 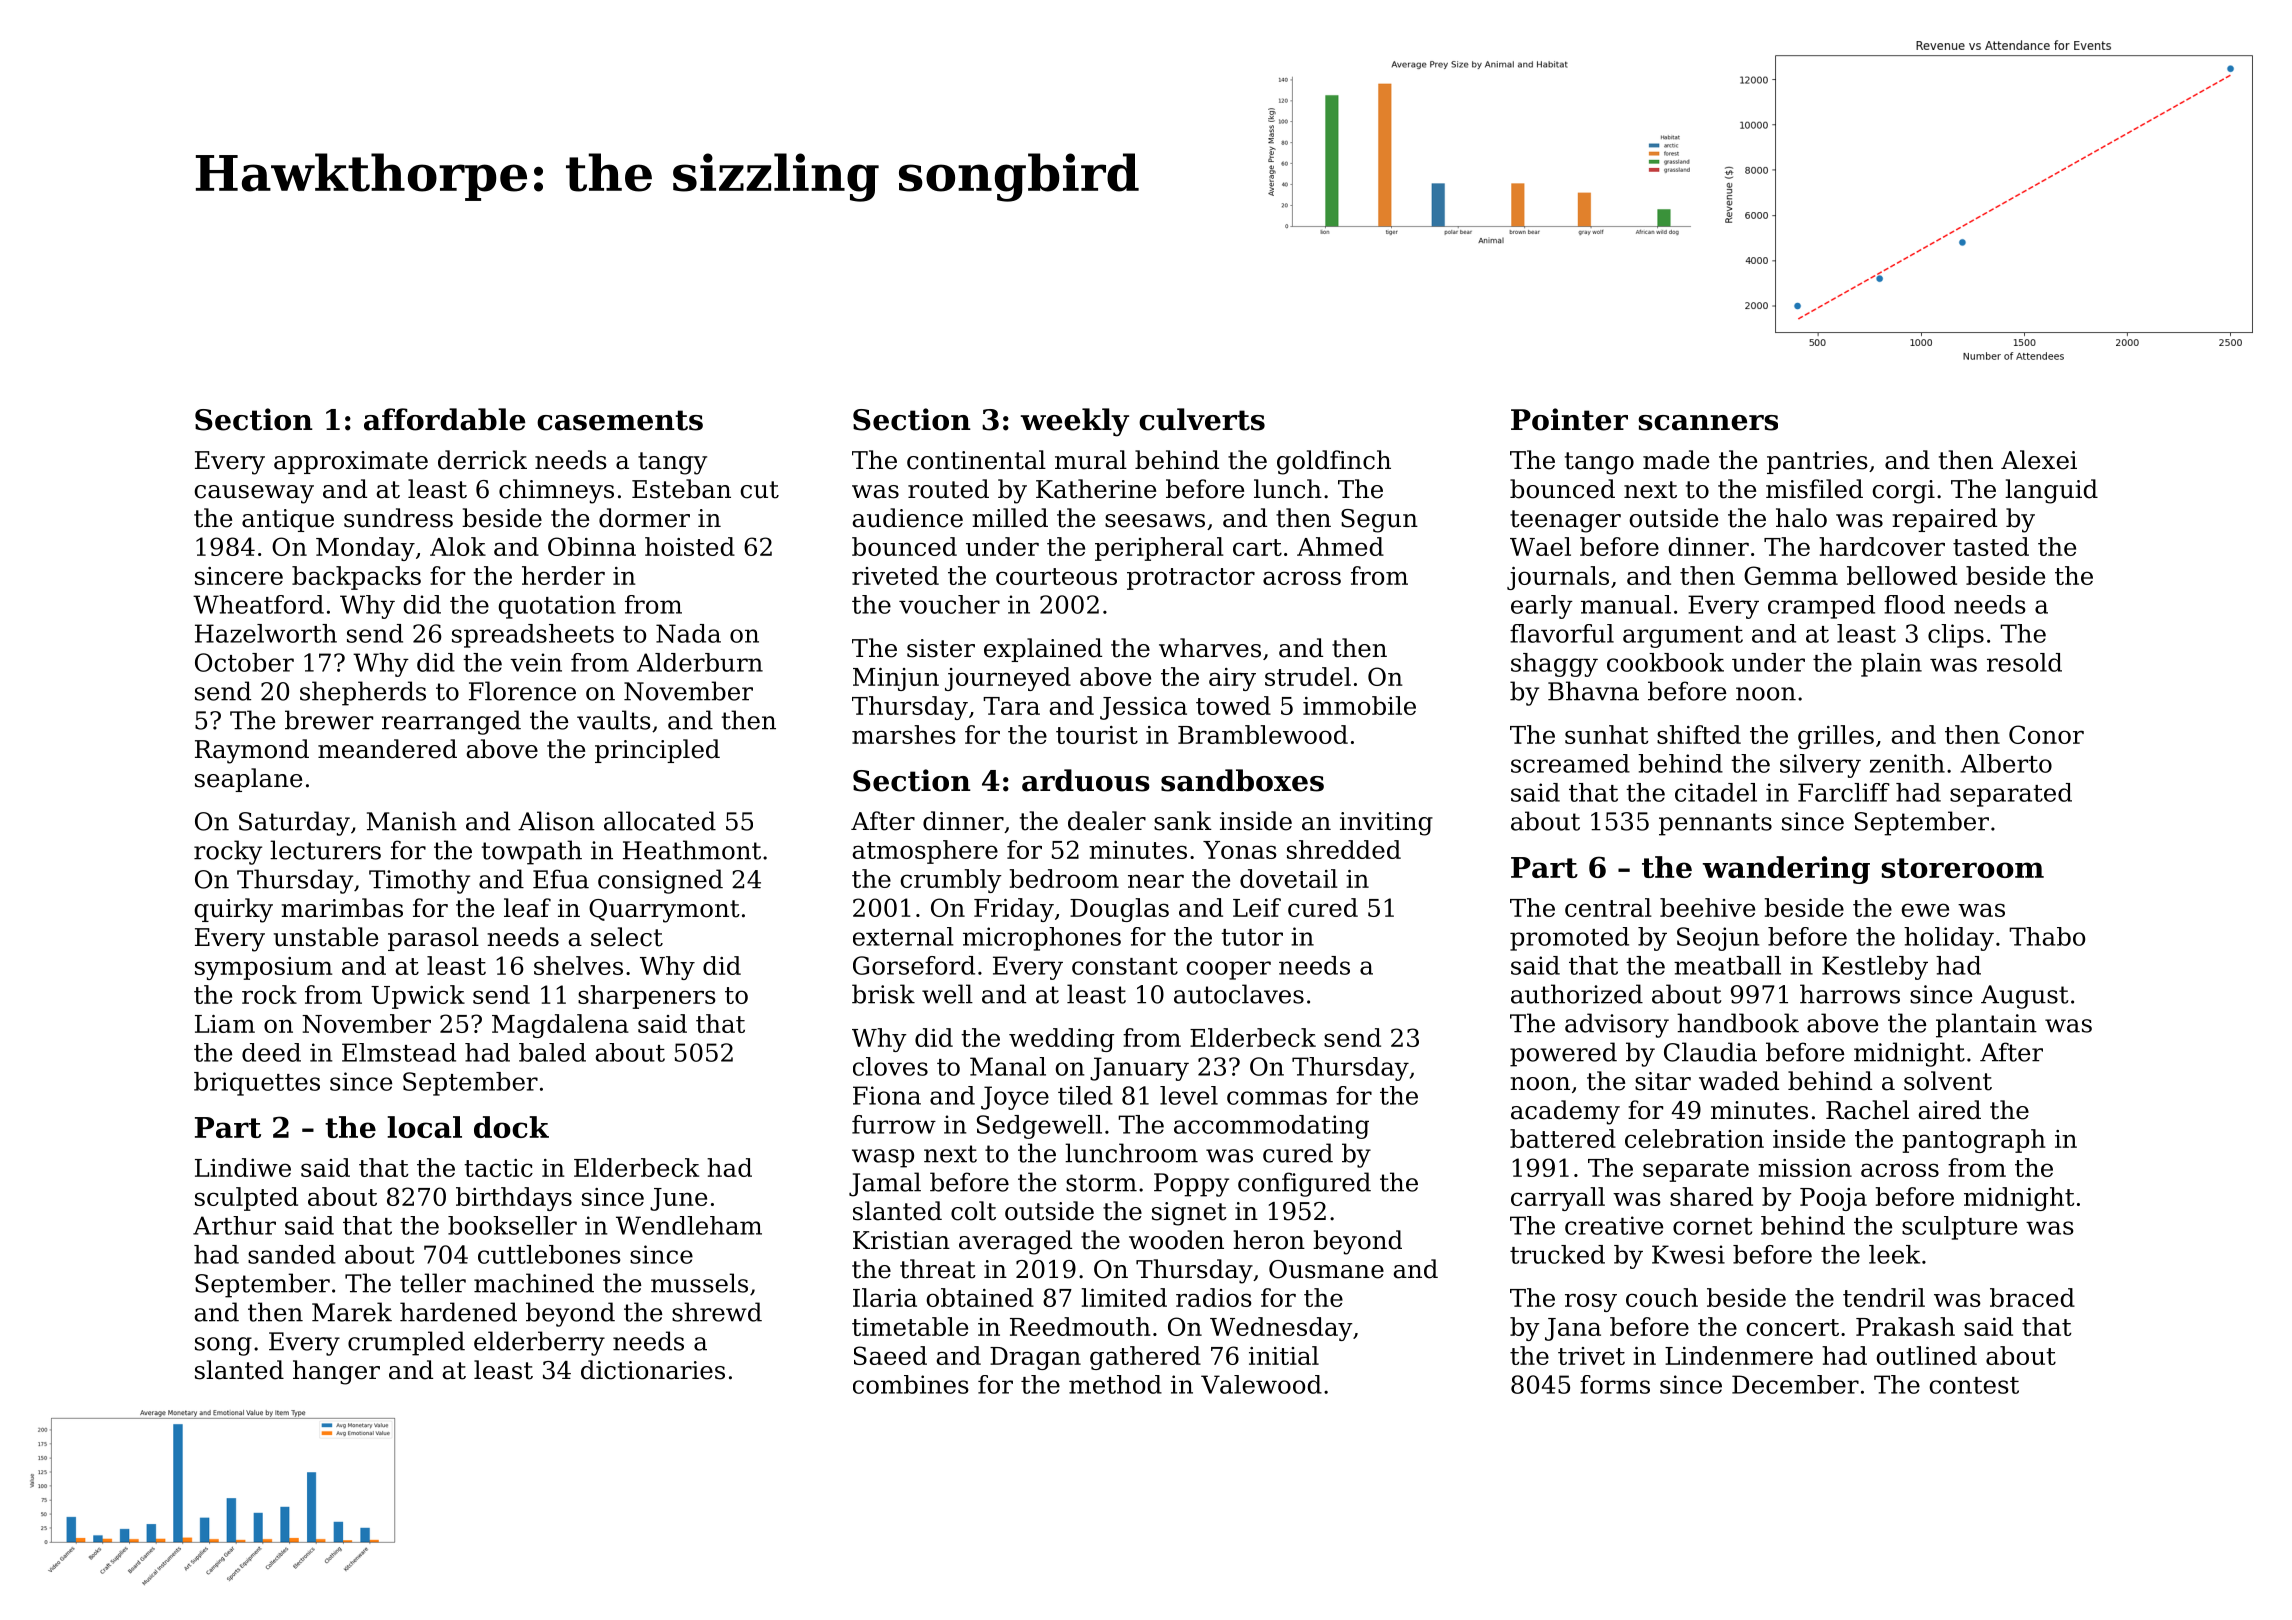 I want to click on carryall, so click(x=1558, y=1199).
